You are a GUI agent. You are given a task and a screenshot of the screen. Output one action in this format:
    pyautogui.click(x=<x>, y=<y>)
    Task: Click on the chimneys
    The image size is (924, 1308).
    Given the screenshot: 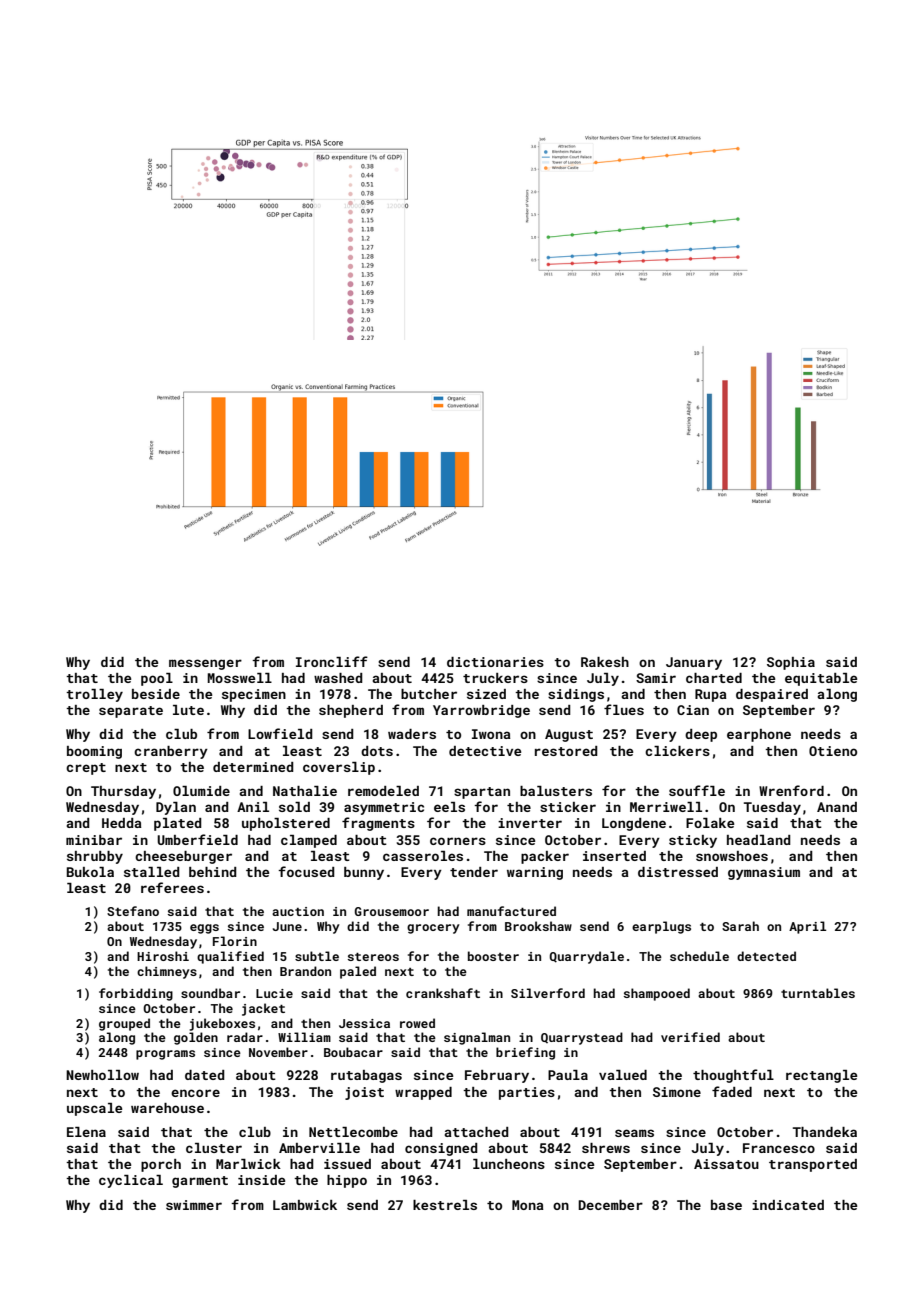 What is the action you would take?
    pyautogui.click(x=167, y=972)
